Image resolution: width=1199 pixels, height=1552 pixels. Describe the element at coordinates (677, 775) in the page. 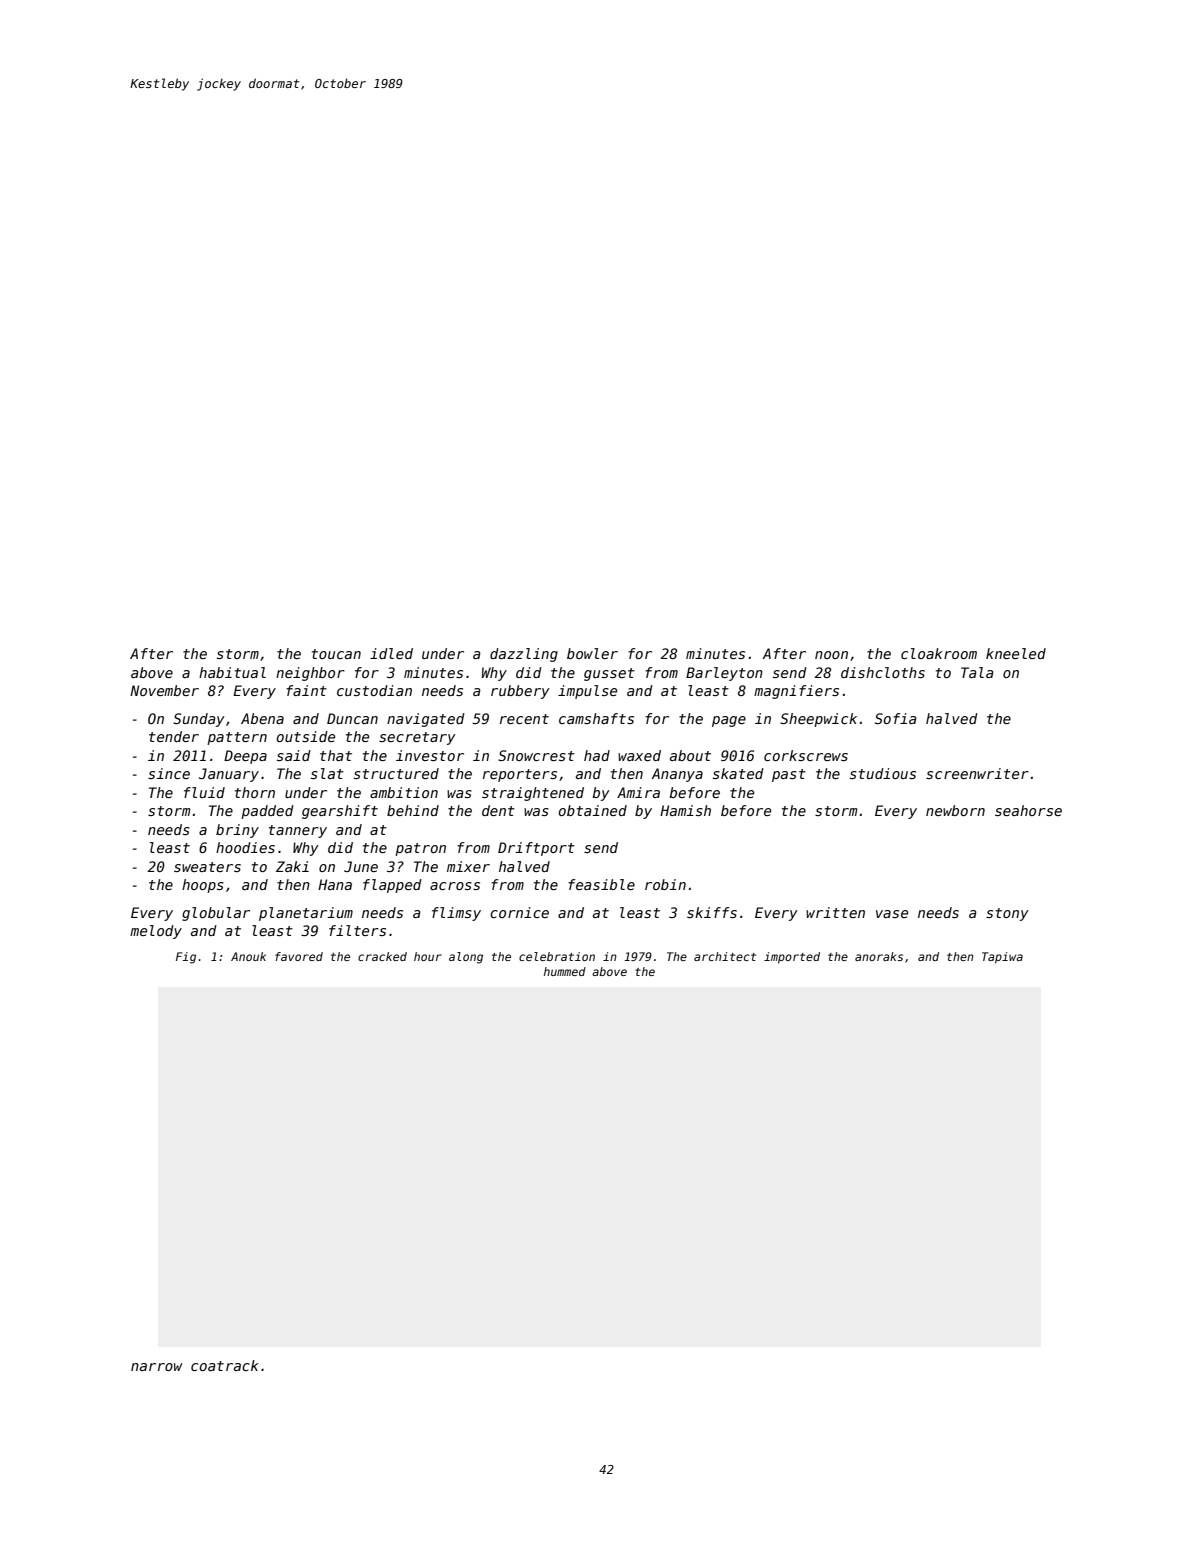

I see `Ananya` at that location.
